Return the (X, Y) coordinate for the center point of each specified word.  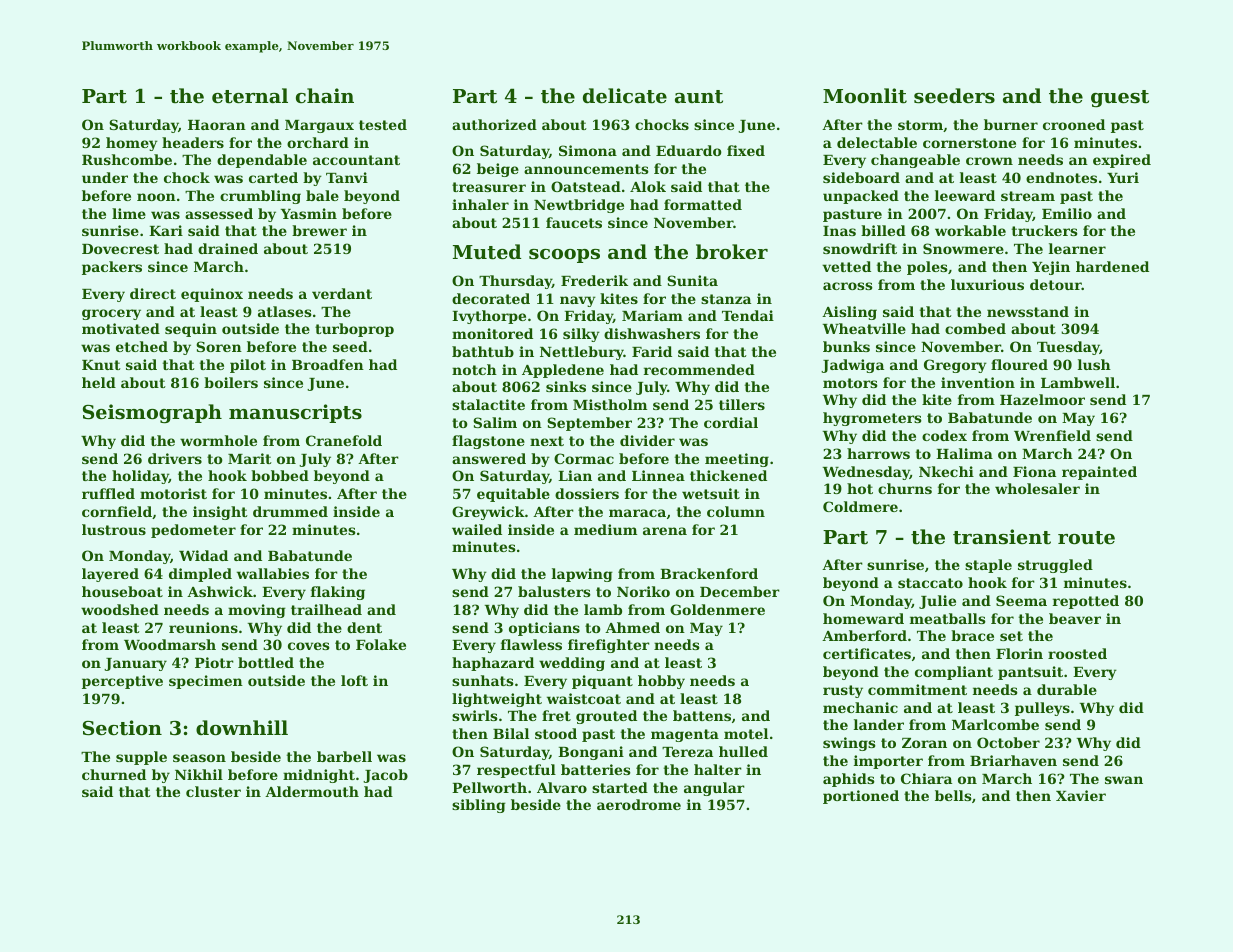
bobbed (280, 475)
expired (1122, 161)
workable (970, 230)
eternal (250, 96)
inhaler (480, 204)
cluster (213, 791)
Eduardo (689, 150)
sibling (479, 806)
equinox (212, 295)
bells (953, 795)
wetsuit (711, 493)
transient (1002, 537)
